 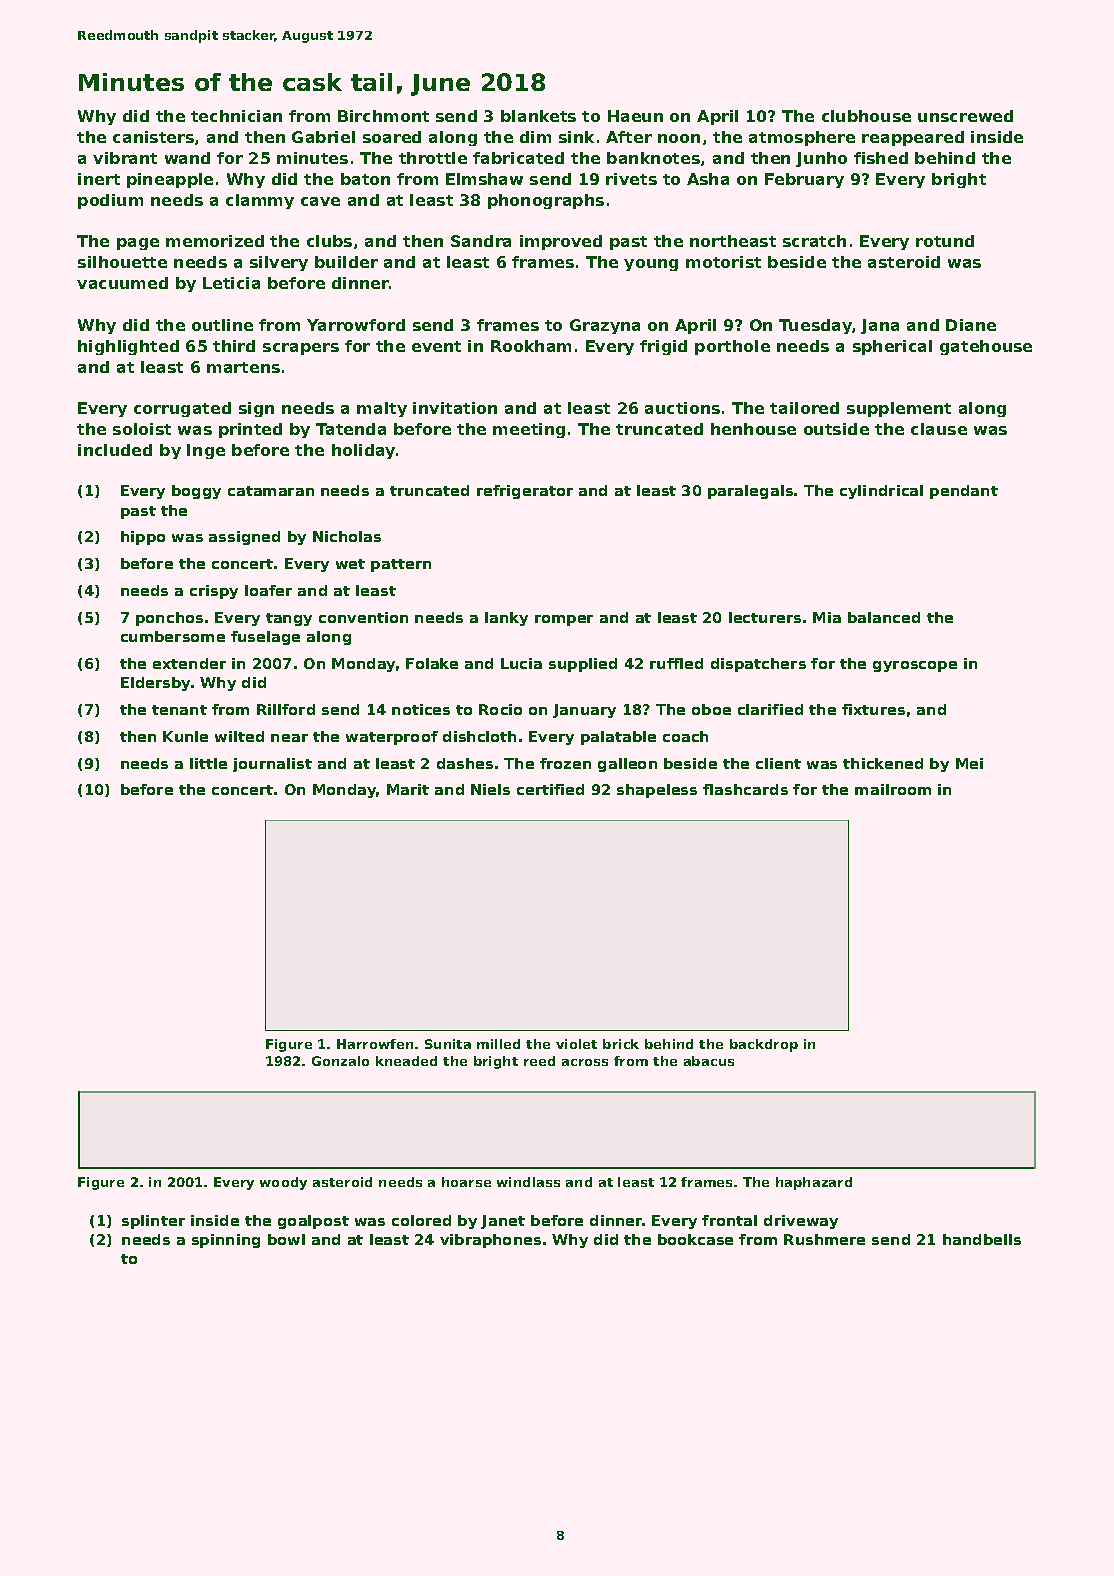 What do you see at coordinates (271, 491) in the image?
I see `catamaran` at bounding box center [271, 491].
